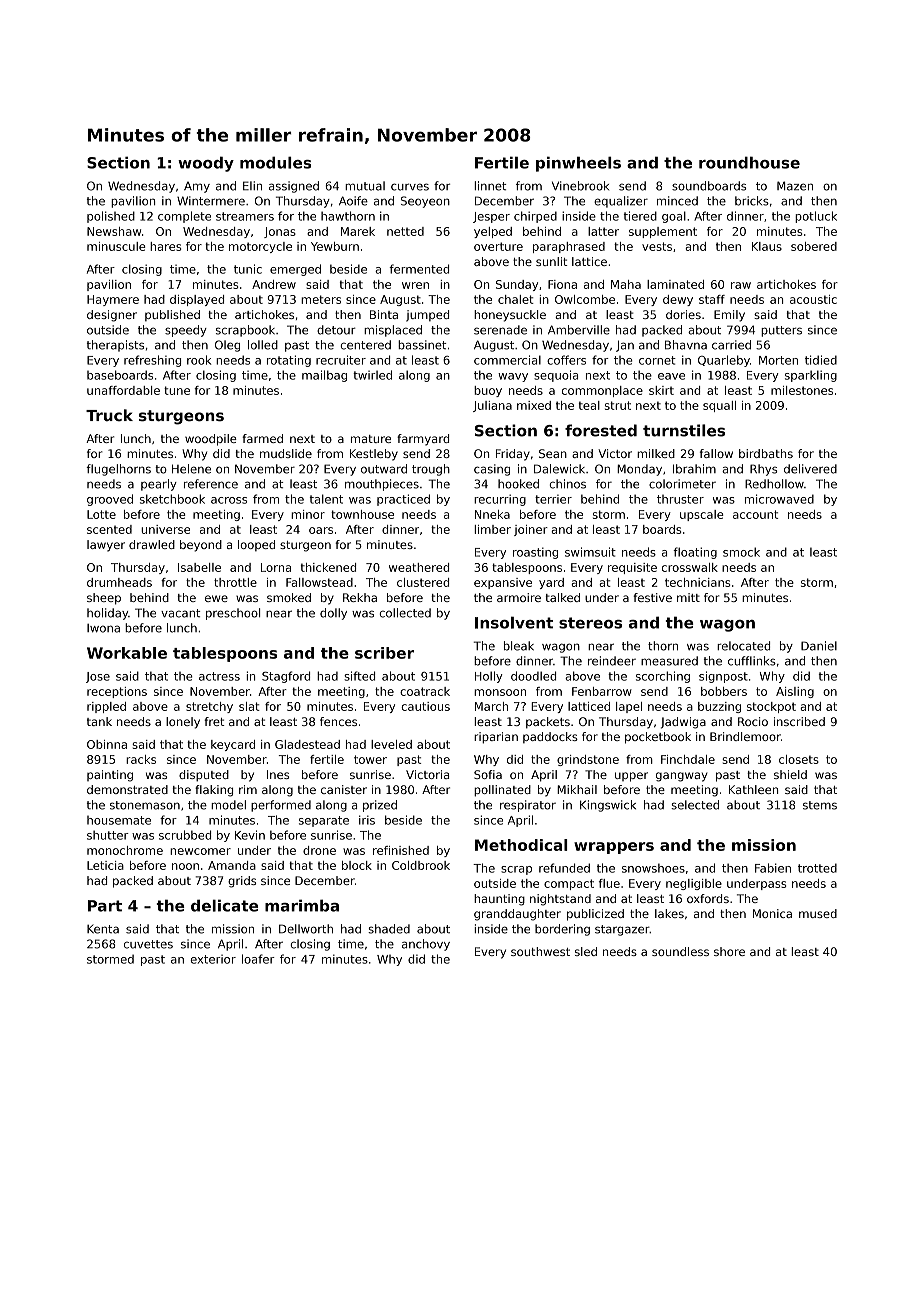 The height and width of the image is (1308, 924). I want to click on chalet, so click(516, 299).
